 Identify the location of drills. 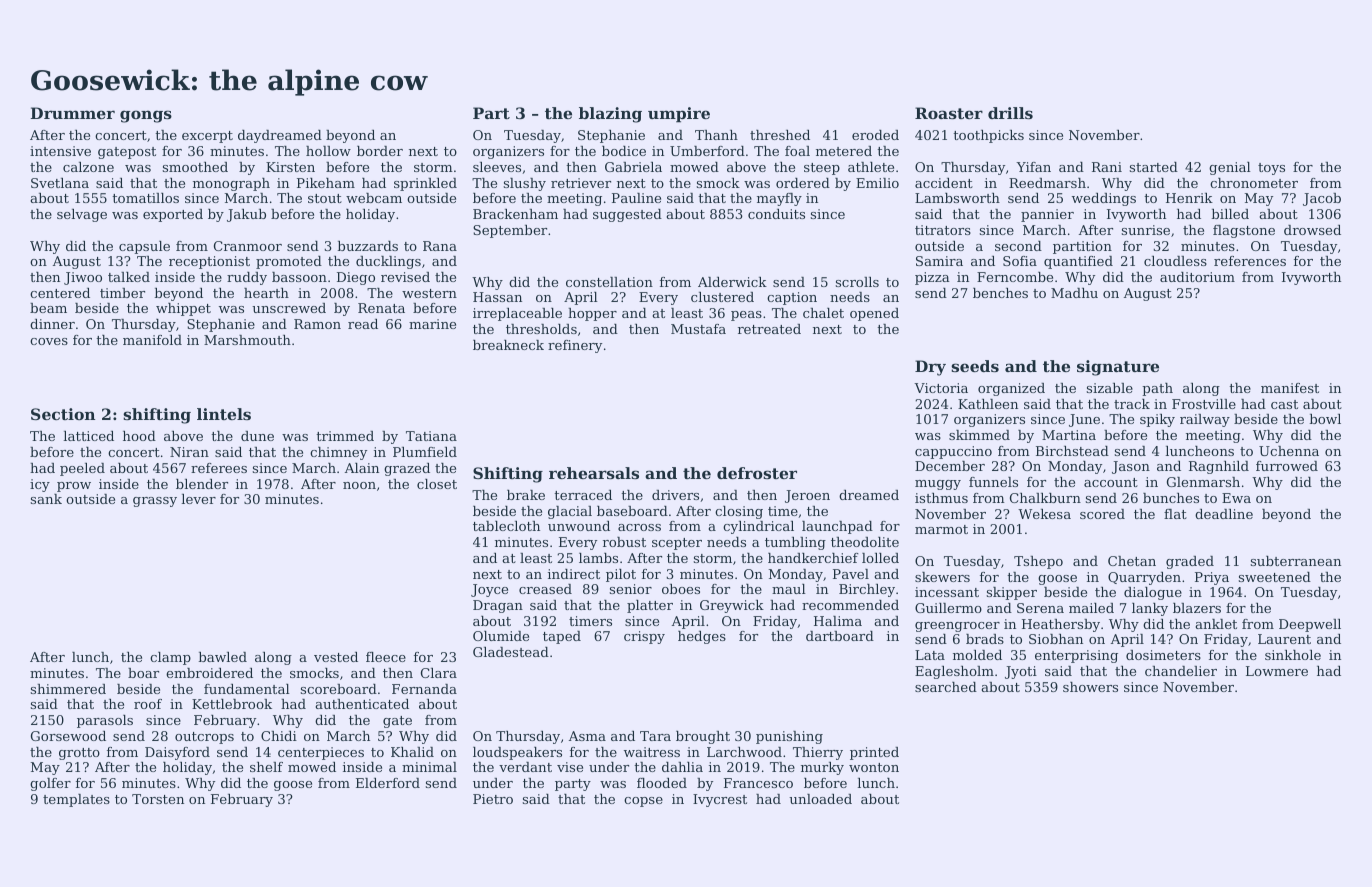
(1010, 113).
